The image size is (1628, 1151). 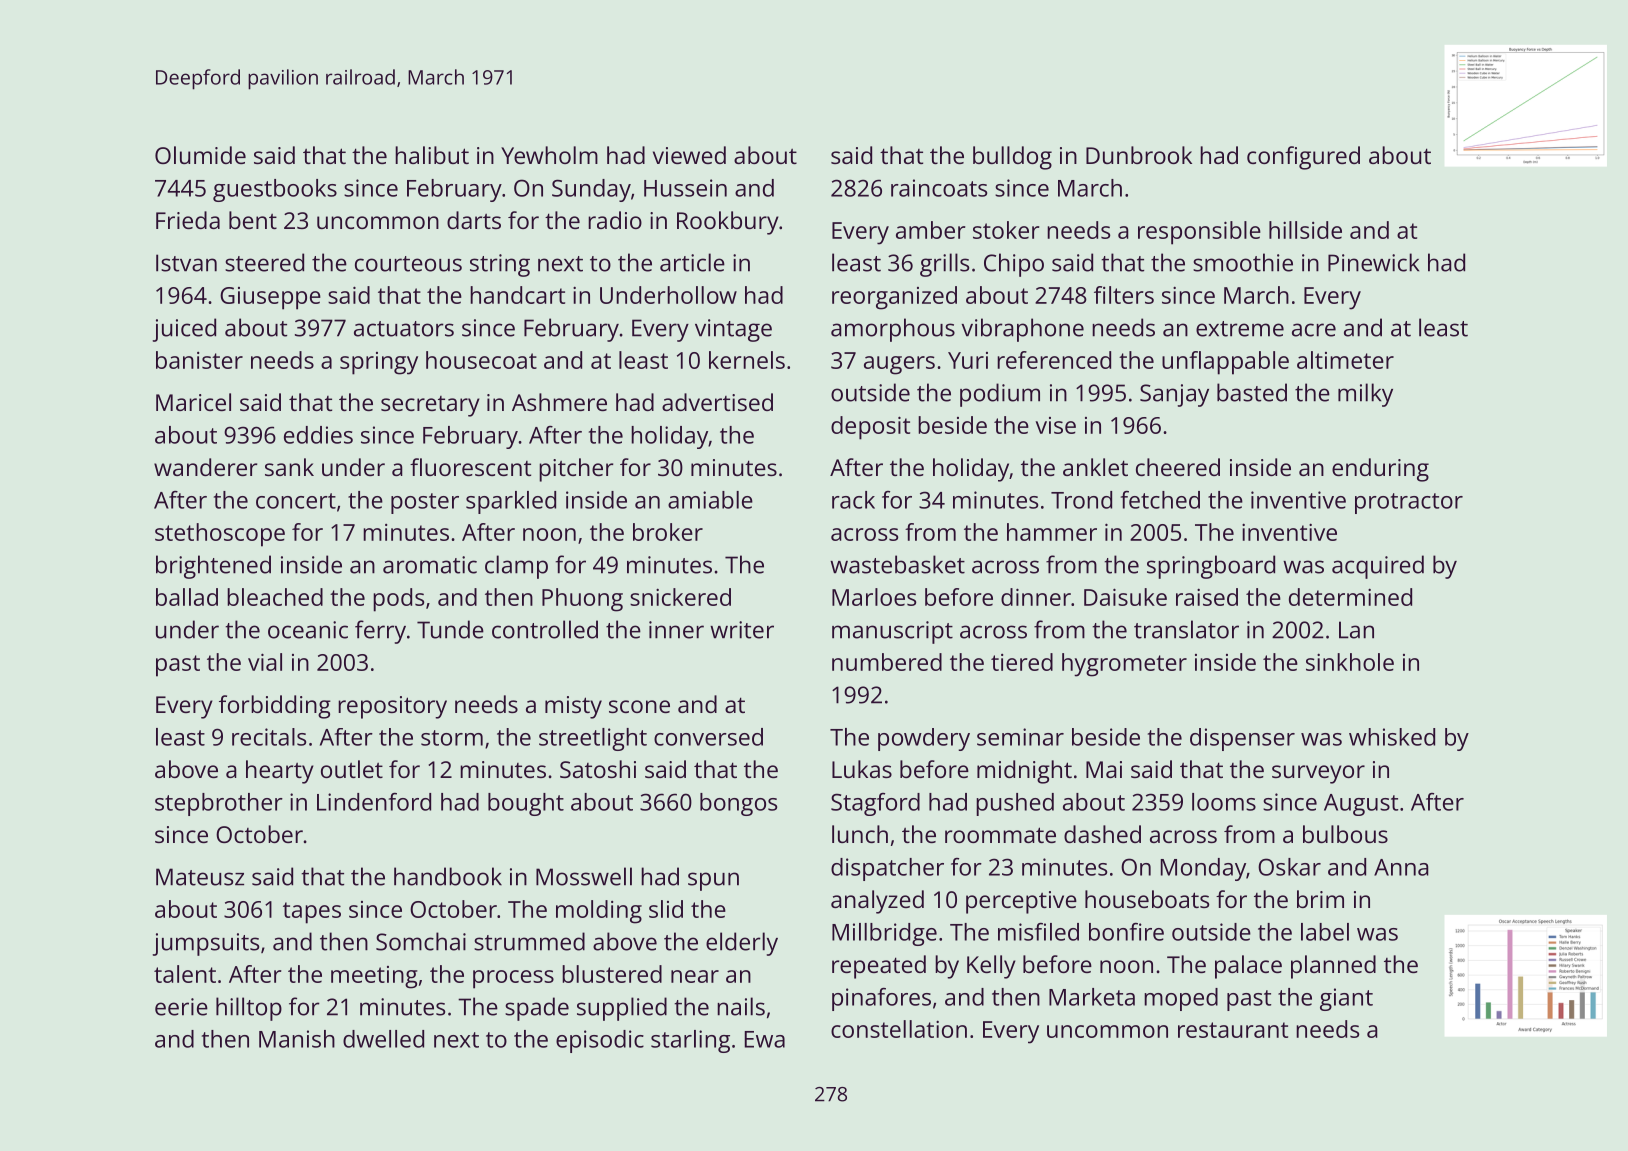 What do you see at coordinates (1207, 597) in the page?
I see `raised` at bounding box center [1207, 597].
